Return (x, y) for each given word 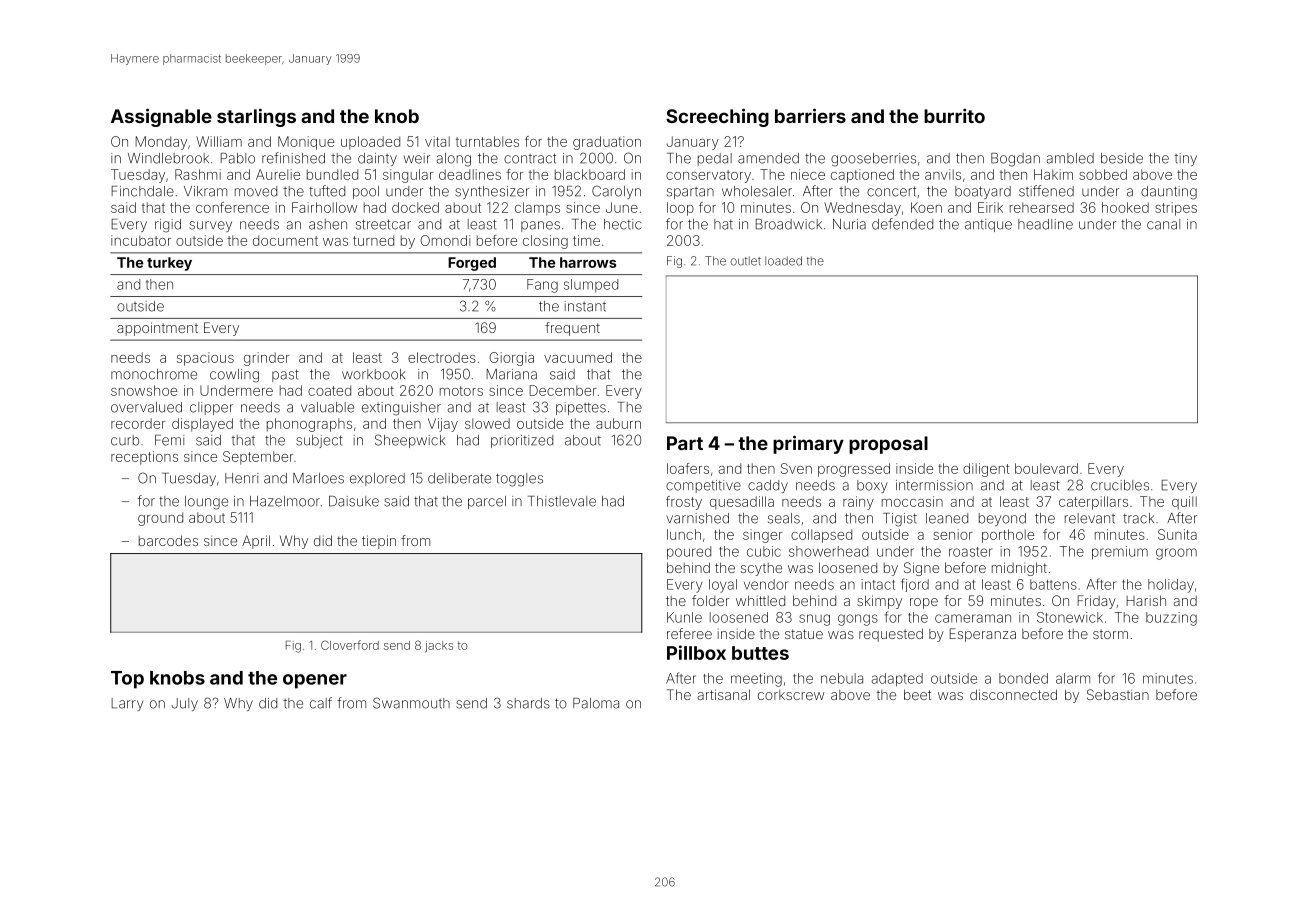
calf (321, 703)
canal (1163, 224)
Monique (306, 143)
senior (952, 534)
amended (768, 158)
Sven (796, 468)
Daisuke (354, 501)
